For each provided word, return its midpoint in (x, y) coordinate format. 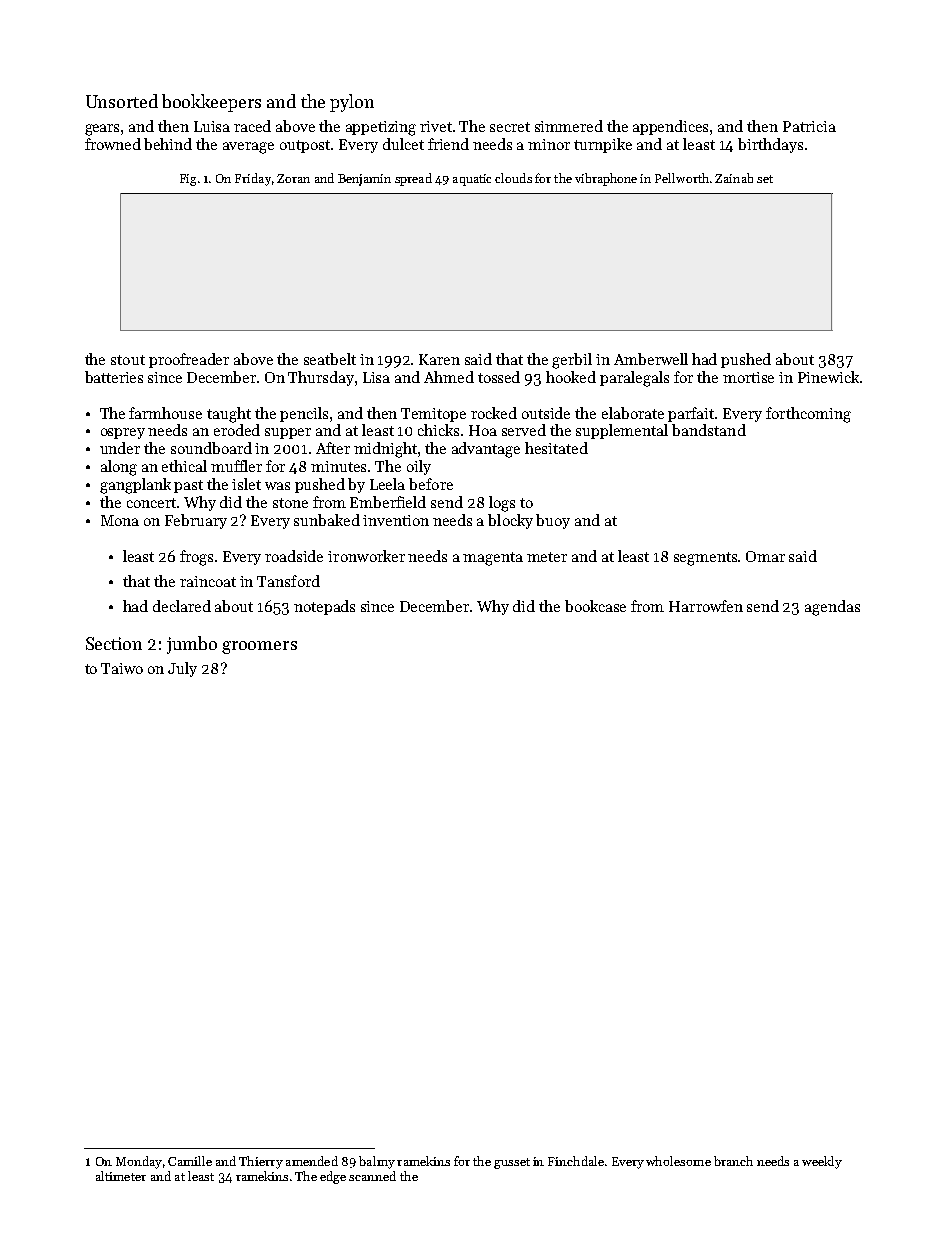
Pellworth (682, 178)
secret (510, 127)
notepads (324, 607)
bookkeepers (211, 103)
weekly (822, 1162)
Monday (139, 1162)
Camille (190, 1161)
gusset (512, 1163)
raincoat (208, 581)
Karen (439, 359)
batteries (114, 377)
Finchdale (576, 1161)
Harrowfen (706, 606)
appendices (670, 127)
